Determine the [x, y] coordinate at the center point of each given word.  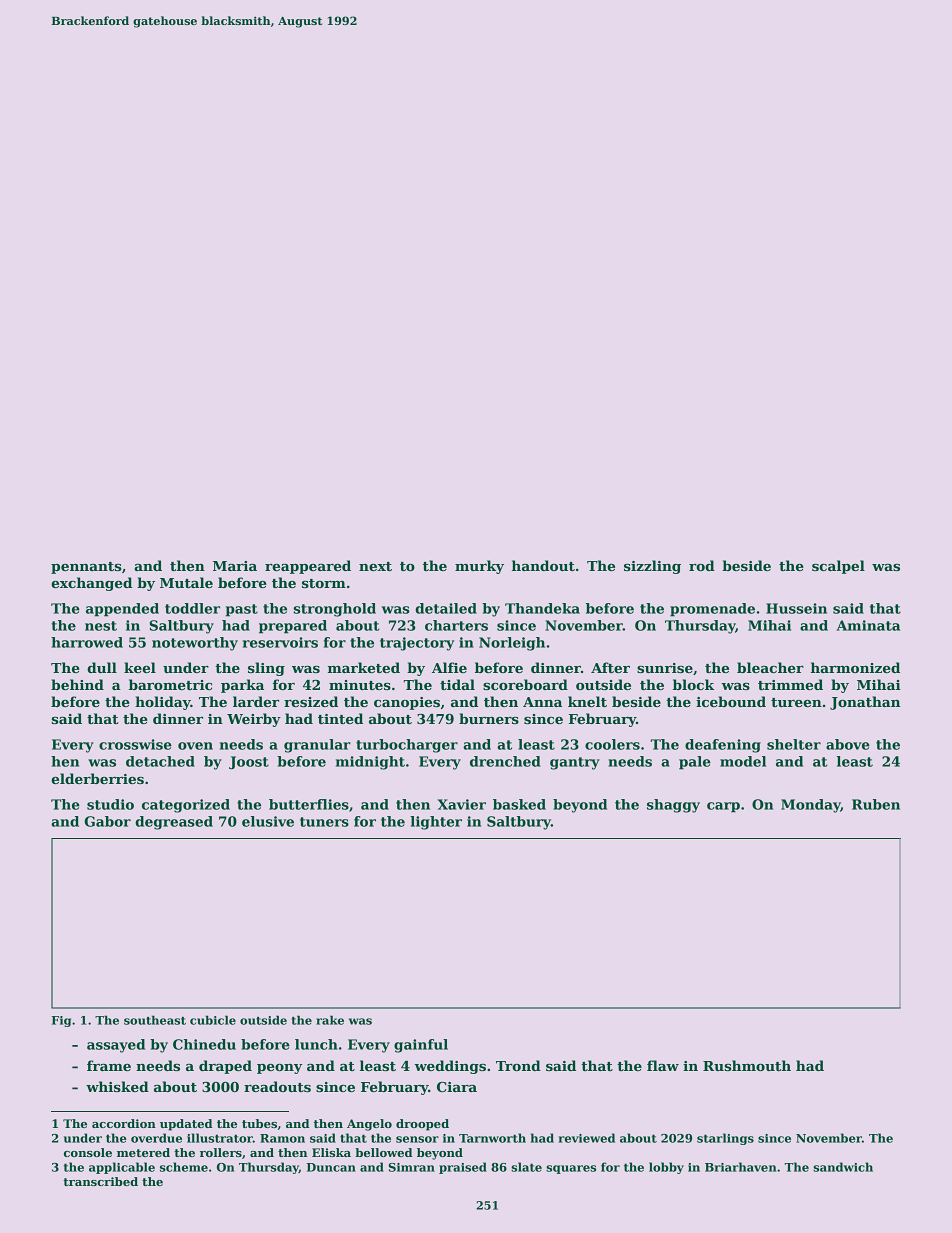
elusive [268, 821]
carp [723, 807]
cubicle [213, 1020]
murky [479, 567]
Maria [235, 566]
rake [330, 1020]
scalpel [838, 567]
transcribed [100, 1181]
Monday [811, 806]
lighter [436, 823]
